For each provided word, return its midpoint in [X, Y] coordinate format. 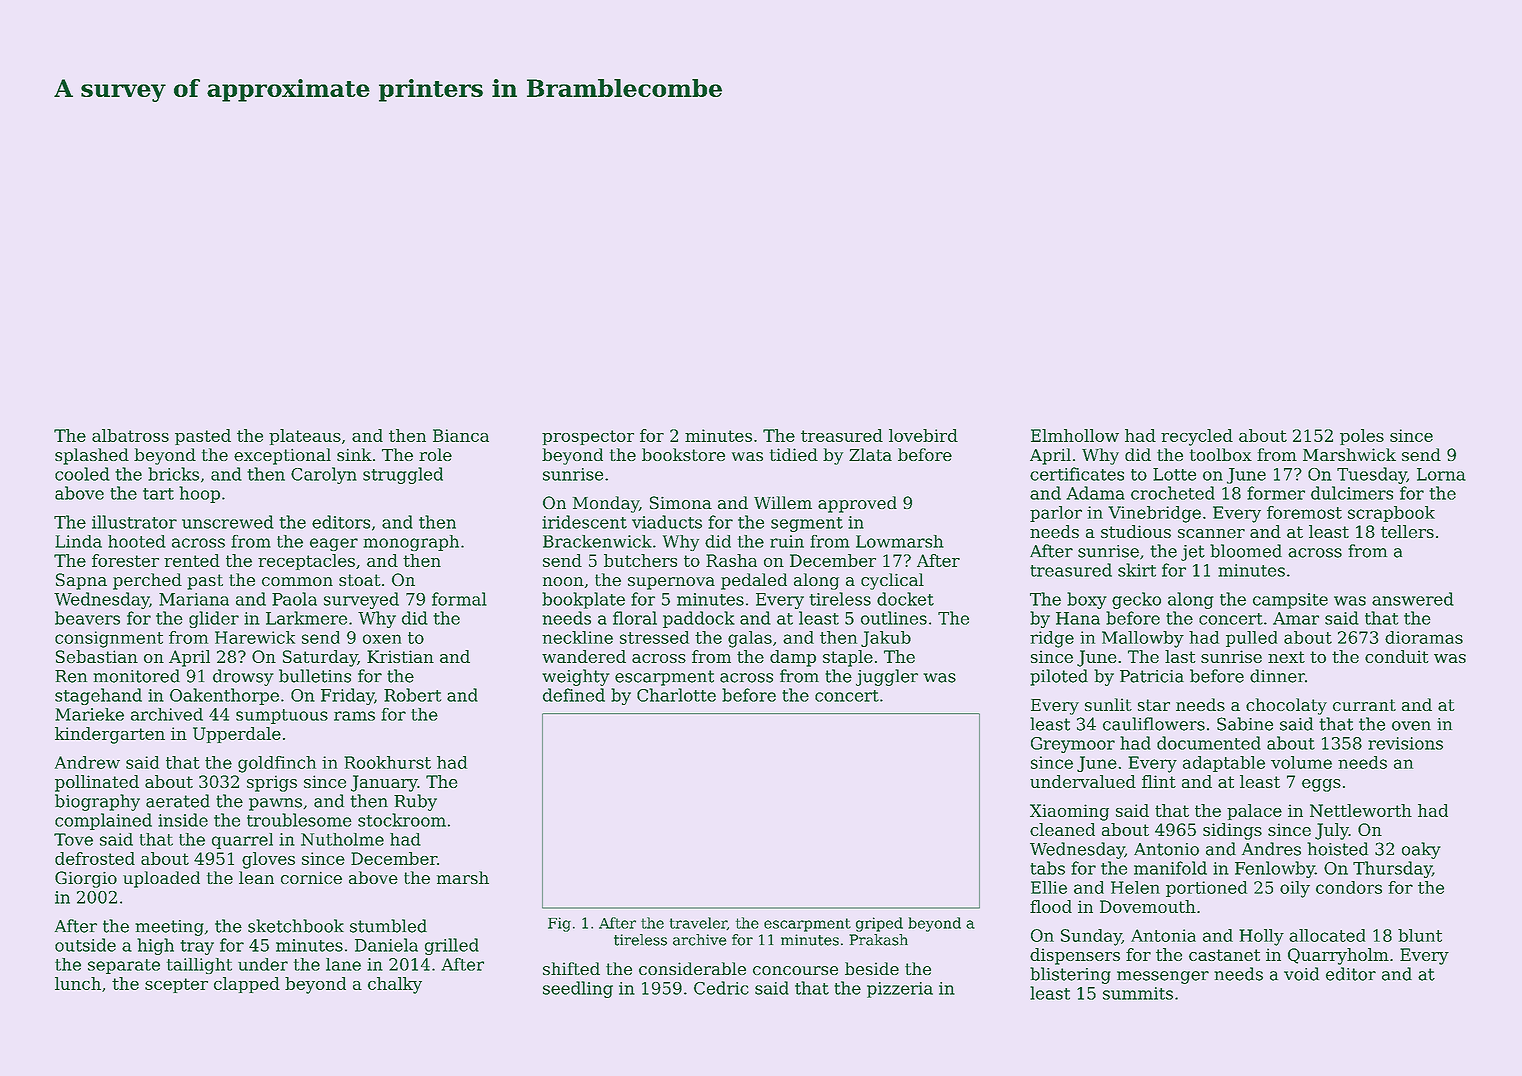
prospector [588, 437]
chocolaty [1286, 706]
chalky [395, 985]
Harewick [255, 637]
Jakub [886, 639]
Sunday [1091, 937]
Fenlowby [1275, 869]
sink [354, 454]
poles [1362, 437]
